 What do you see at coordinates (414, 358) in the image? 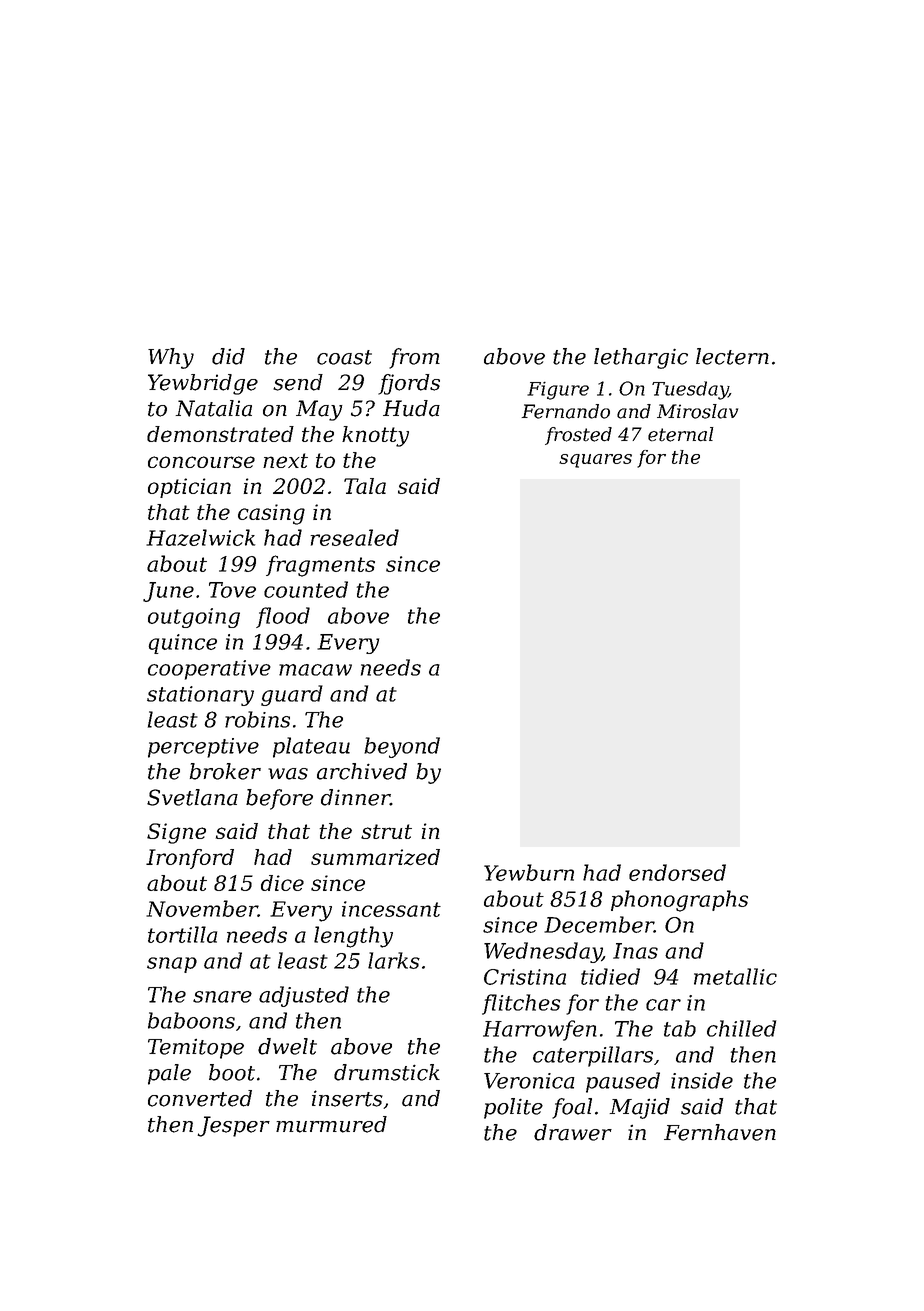
I see `from` at bounding box center [414, 358].
